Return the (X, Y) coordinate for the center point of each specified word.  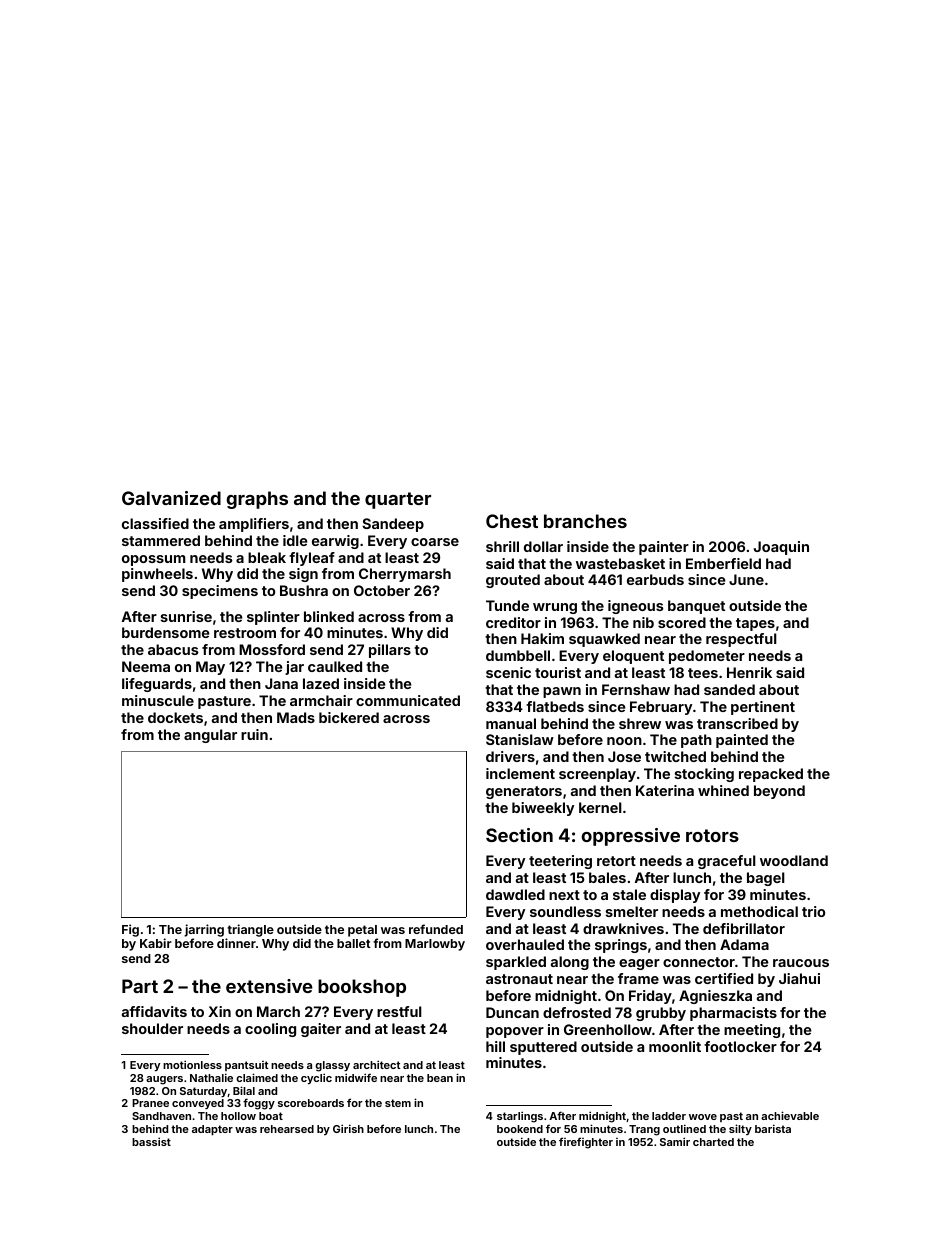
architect (376, 1064)
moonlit (675, 1046)
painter (664, 548)
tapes (755, 624)
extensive (269, 986)
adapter (212, 1130)
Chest (512, 521)
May (210, 668)
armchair (321, 700)
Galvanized (171, 498)
